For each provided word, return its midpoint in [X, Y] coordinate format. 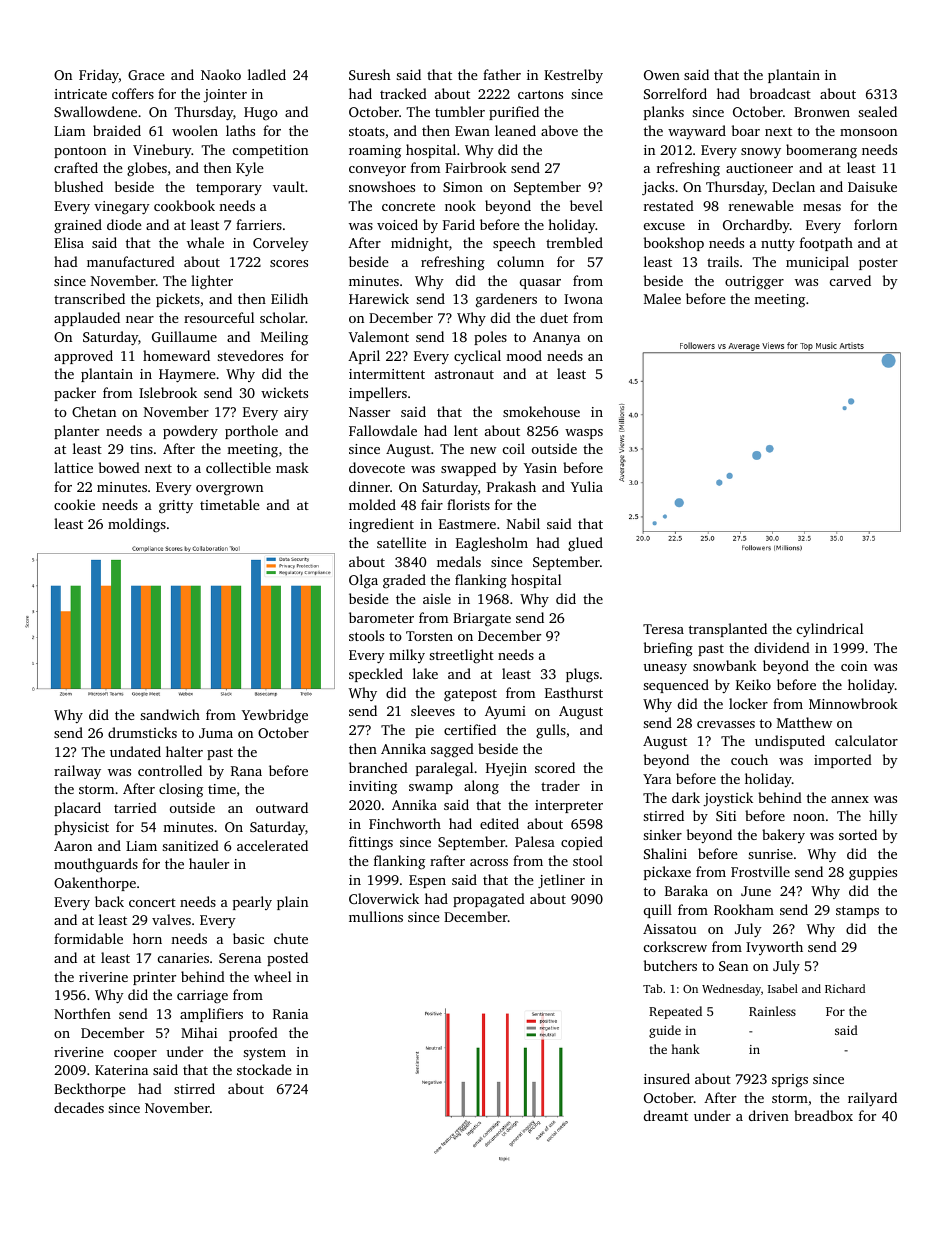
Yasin [540, 468]
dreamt [666, 1115]
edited [499, 823]
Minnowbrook [853, 703]
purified [514, 113]
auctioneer [759, 168]
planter [76, 432]
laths [240, 130]
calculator [866, 740]
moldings [137, 525]
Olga [363, 581]
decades [79, 1107]
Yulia [587, 486]
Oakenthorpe [95, 884]
